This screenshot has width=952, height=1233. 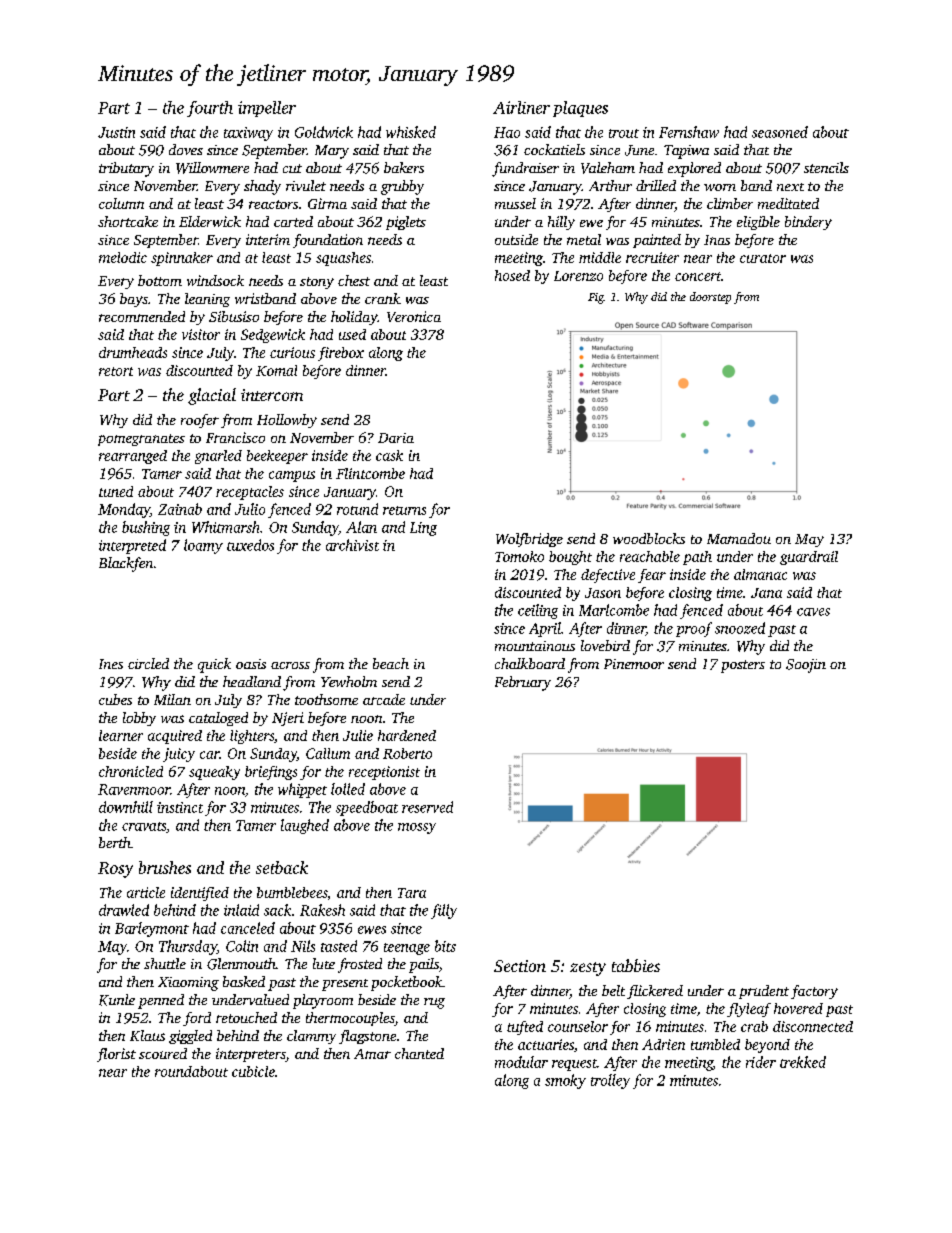 I want to click on Tara, so click(x=412, y=893).
